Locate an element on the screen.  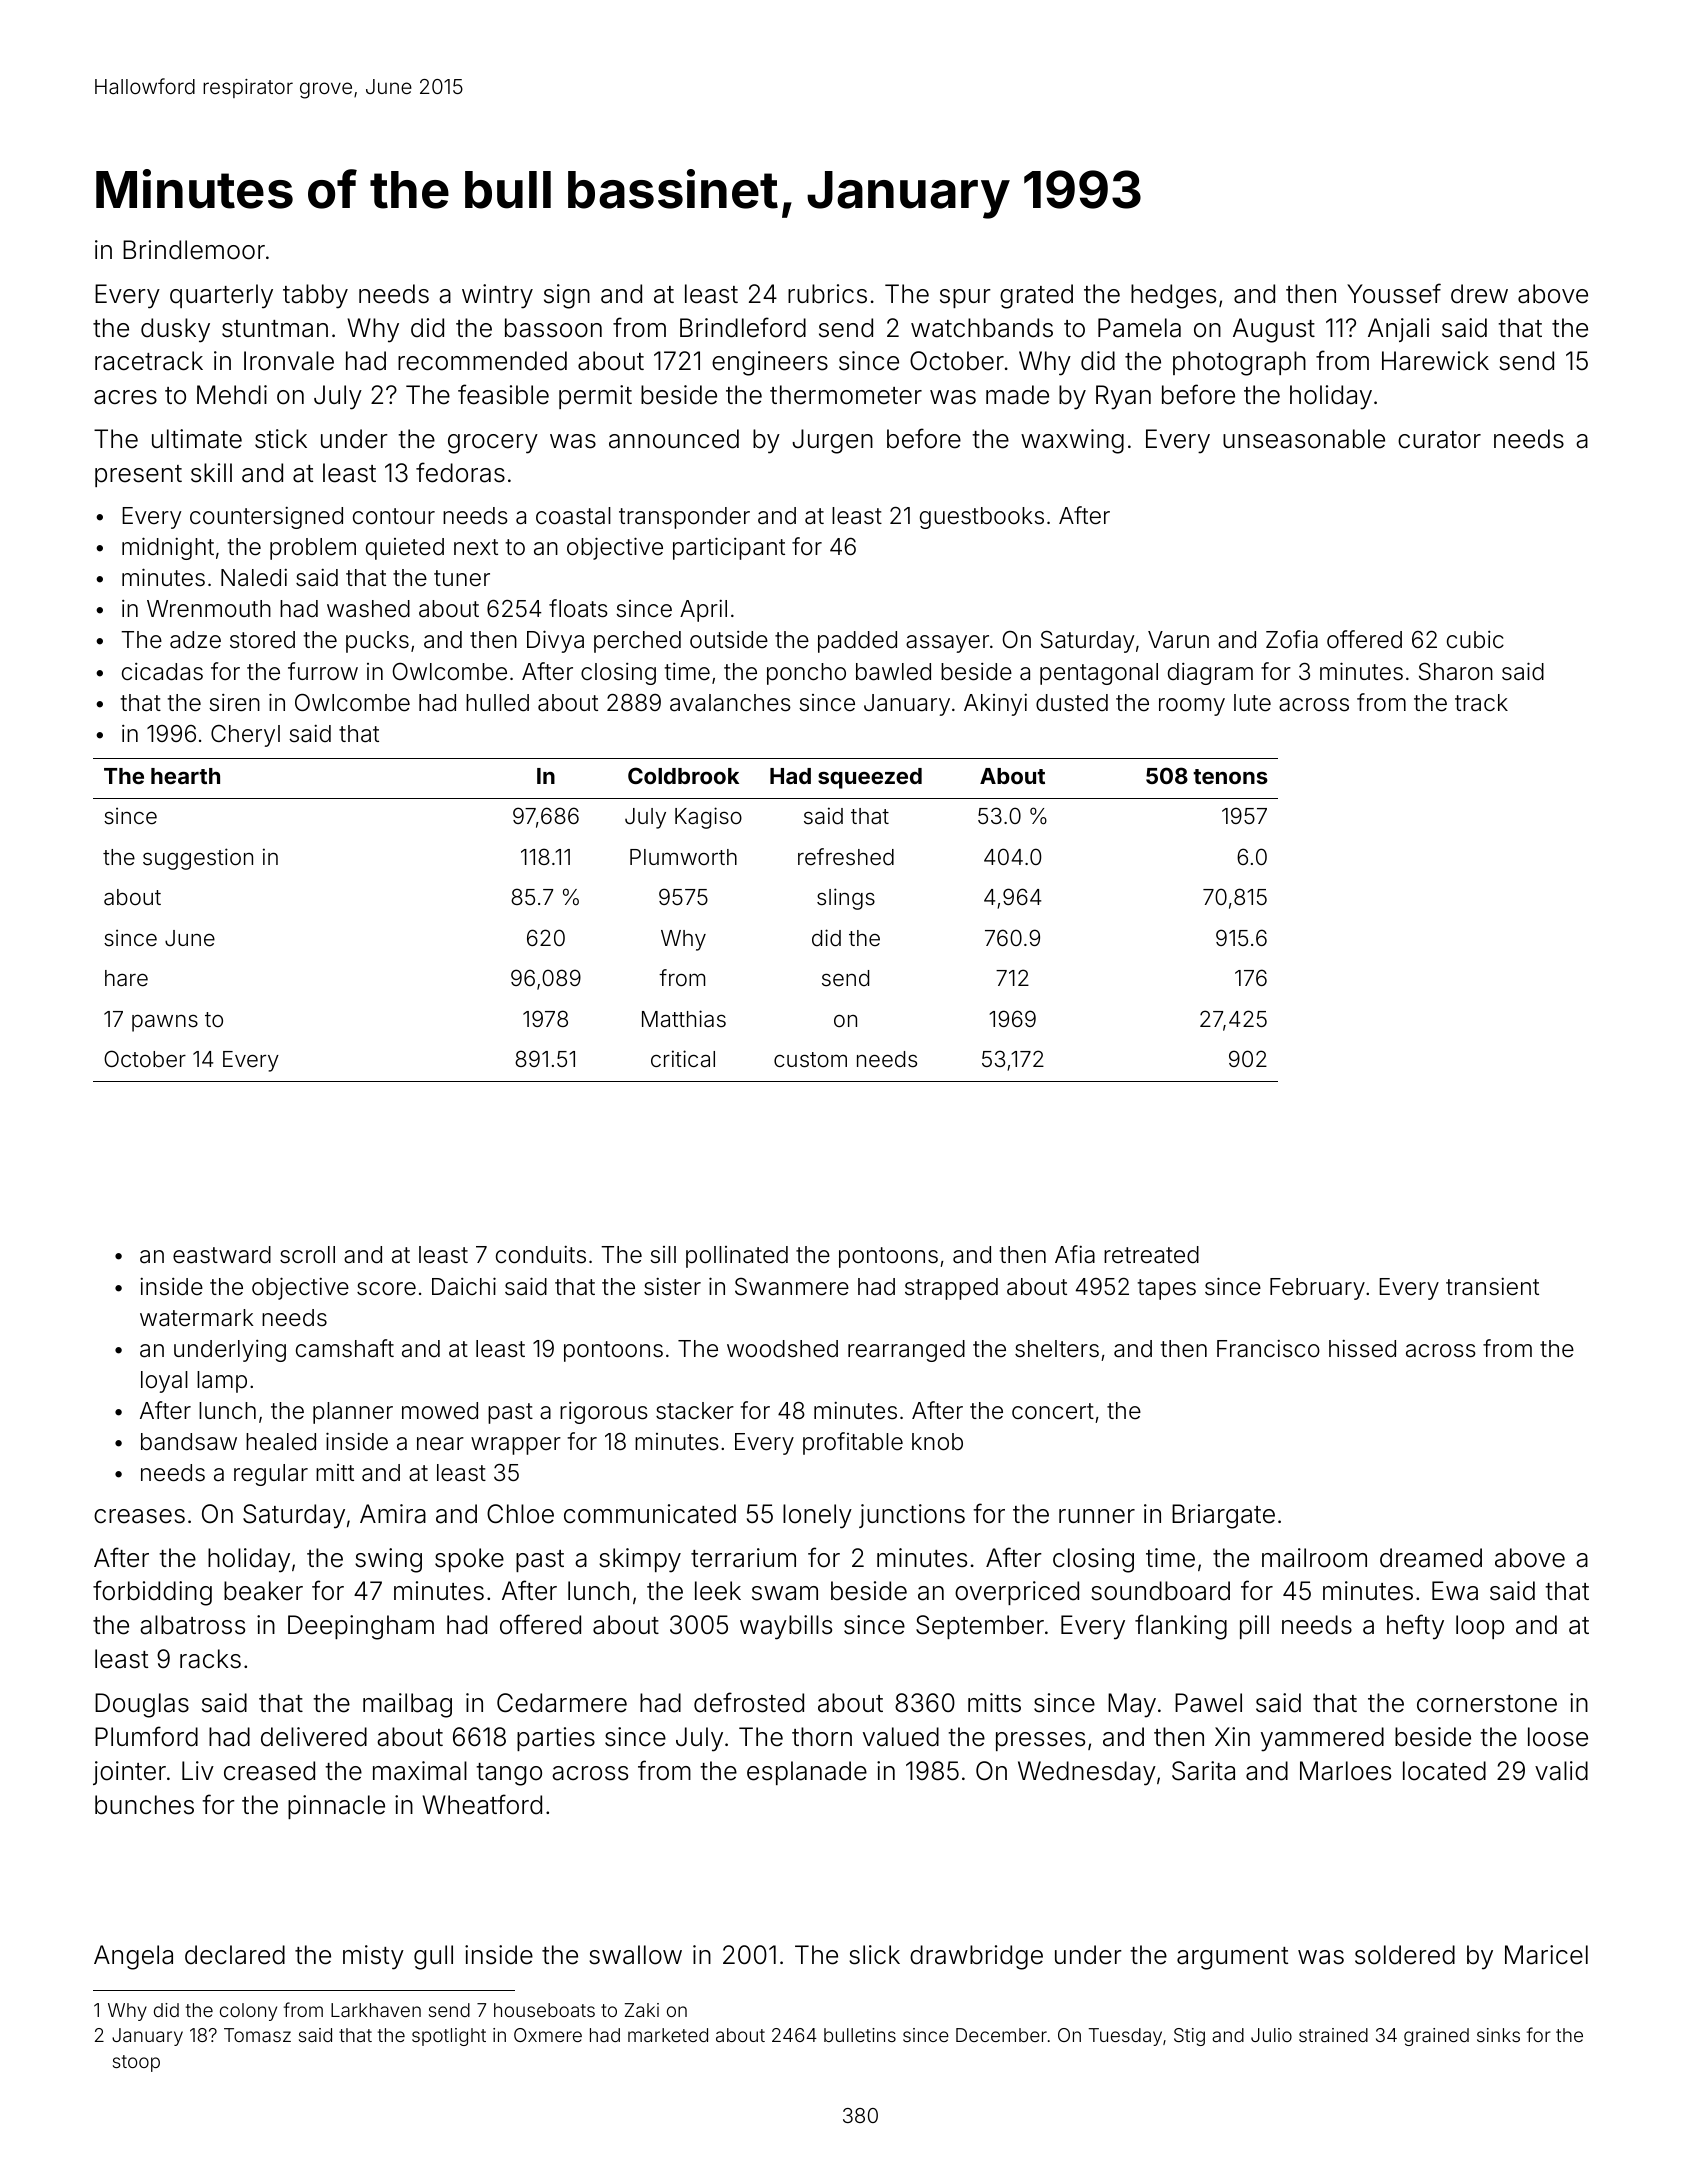
tango is located at coordinates (509, 1774).
